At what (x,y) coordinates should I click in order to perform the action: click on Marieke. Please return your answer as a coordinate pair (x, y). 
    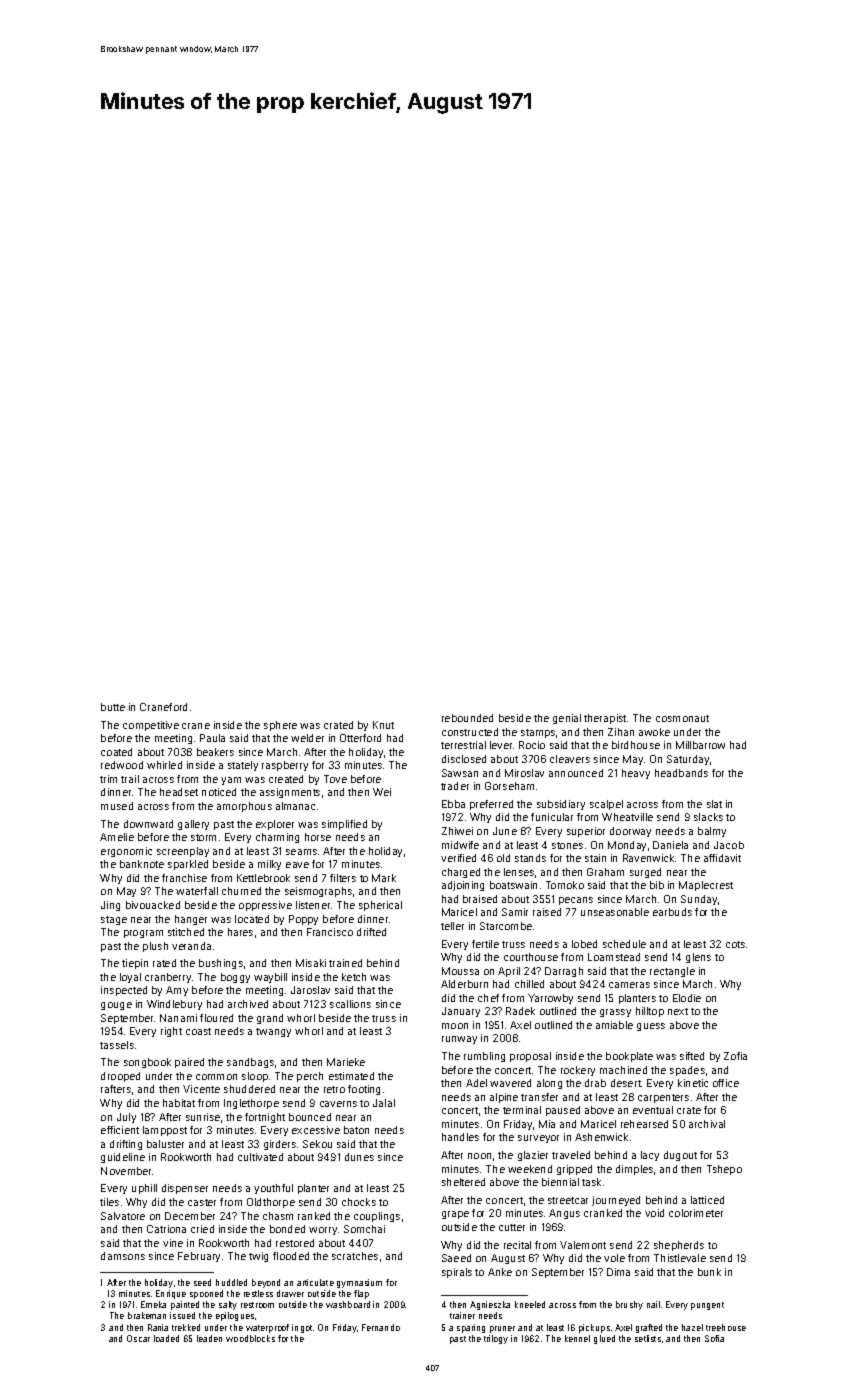
    Looking at the image, I should click on (346, 1062).
